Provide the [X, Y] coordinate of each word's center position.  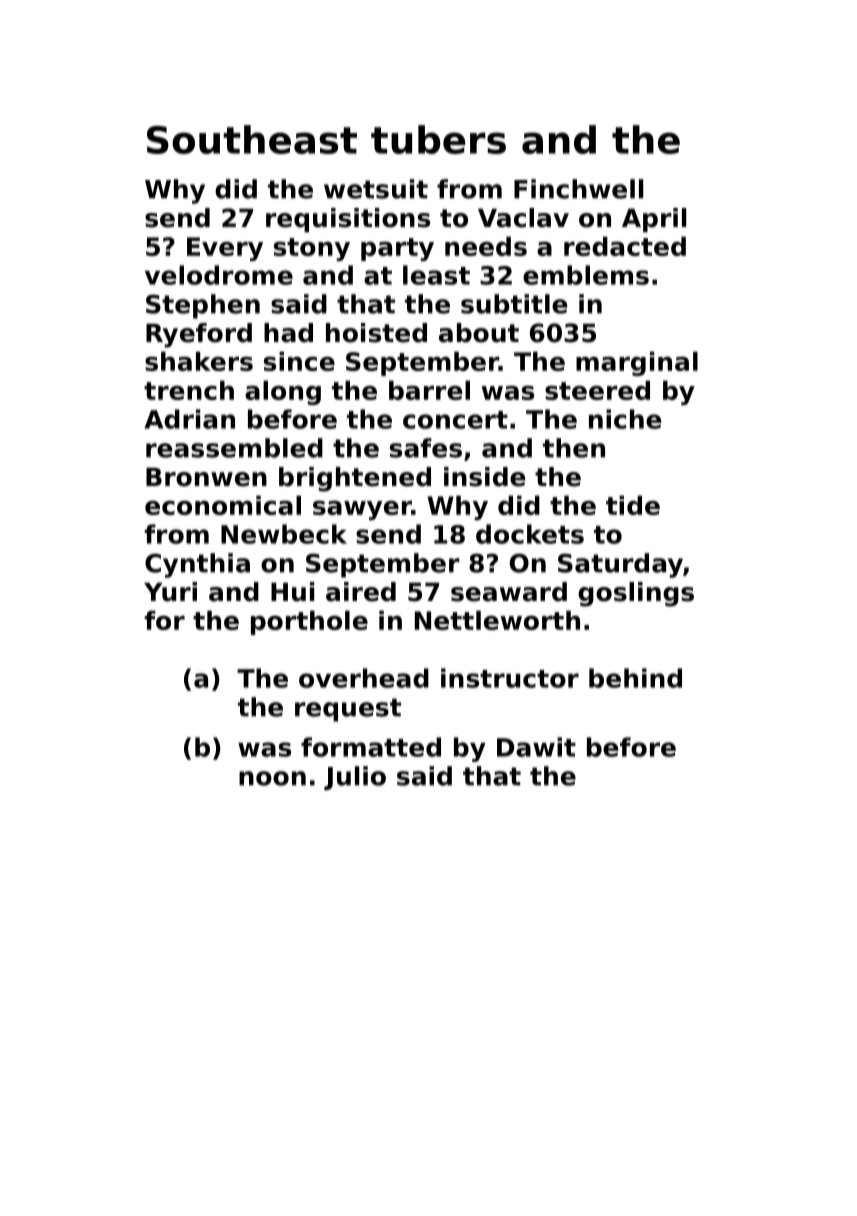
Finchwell [578, 189]
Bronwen [206, 477]
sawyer [362, 510]
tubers [438, 139]
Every [225, 249]
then [574, 448]
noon [272, 778]
